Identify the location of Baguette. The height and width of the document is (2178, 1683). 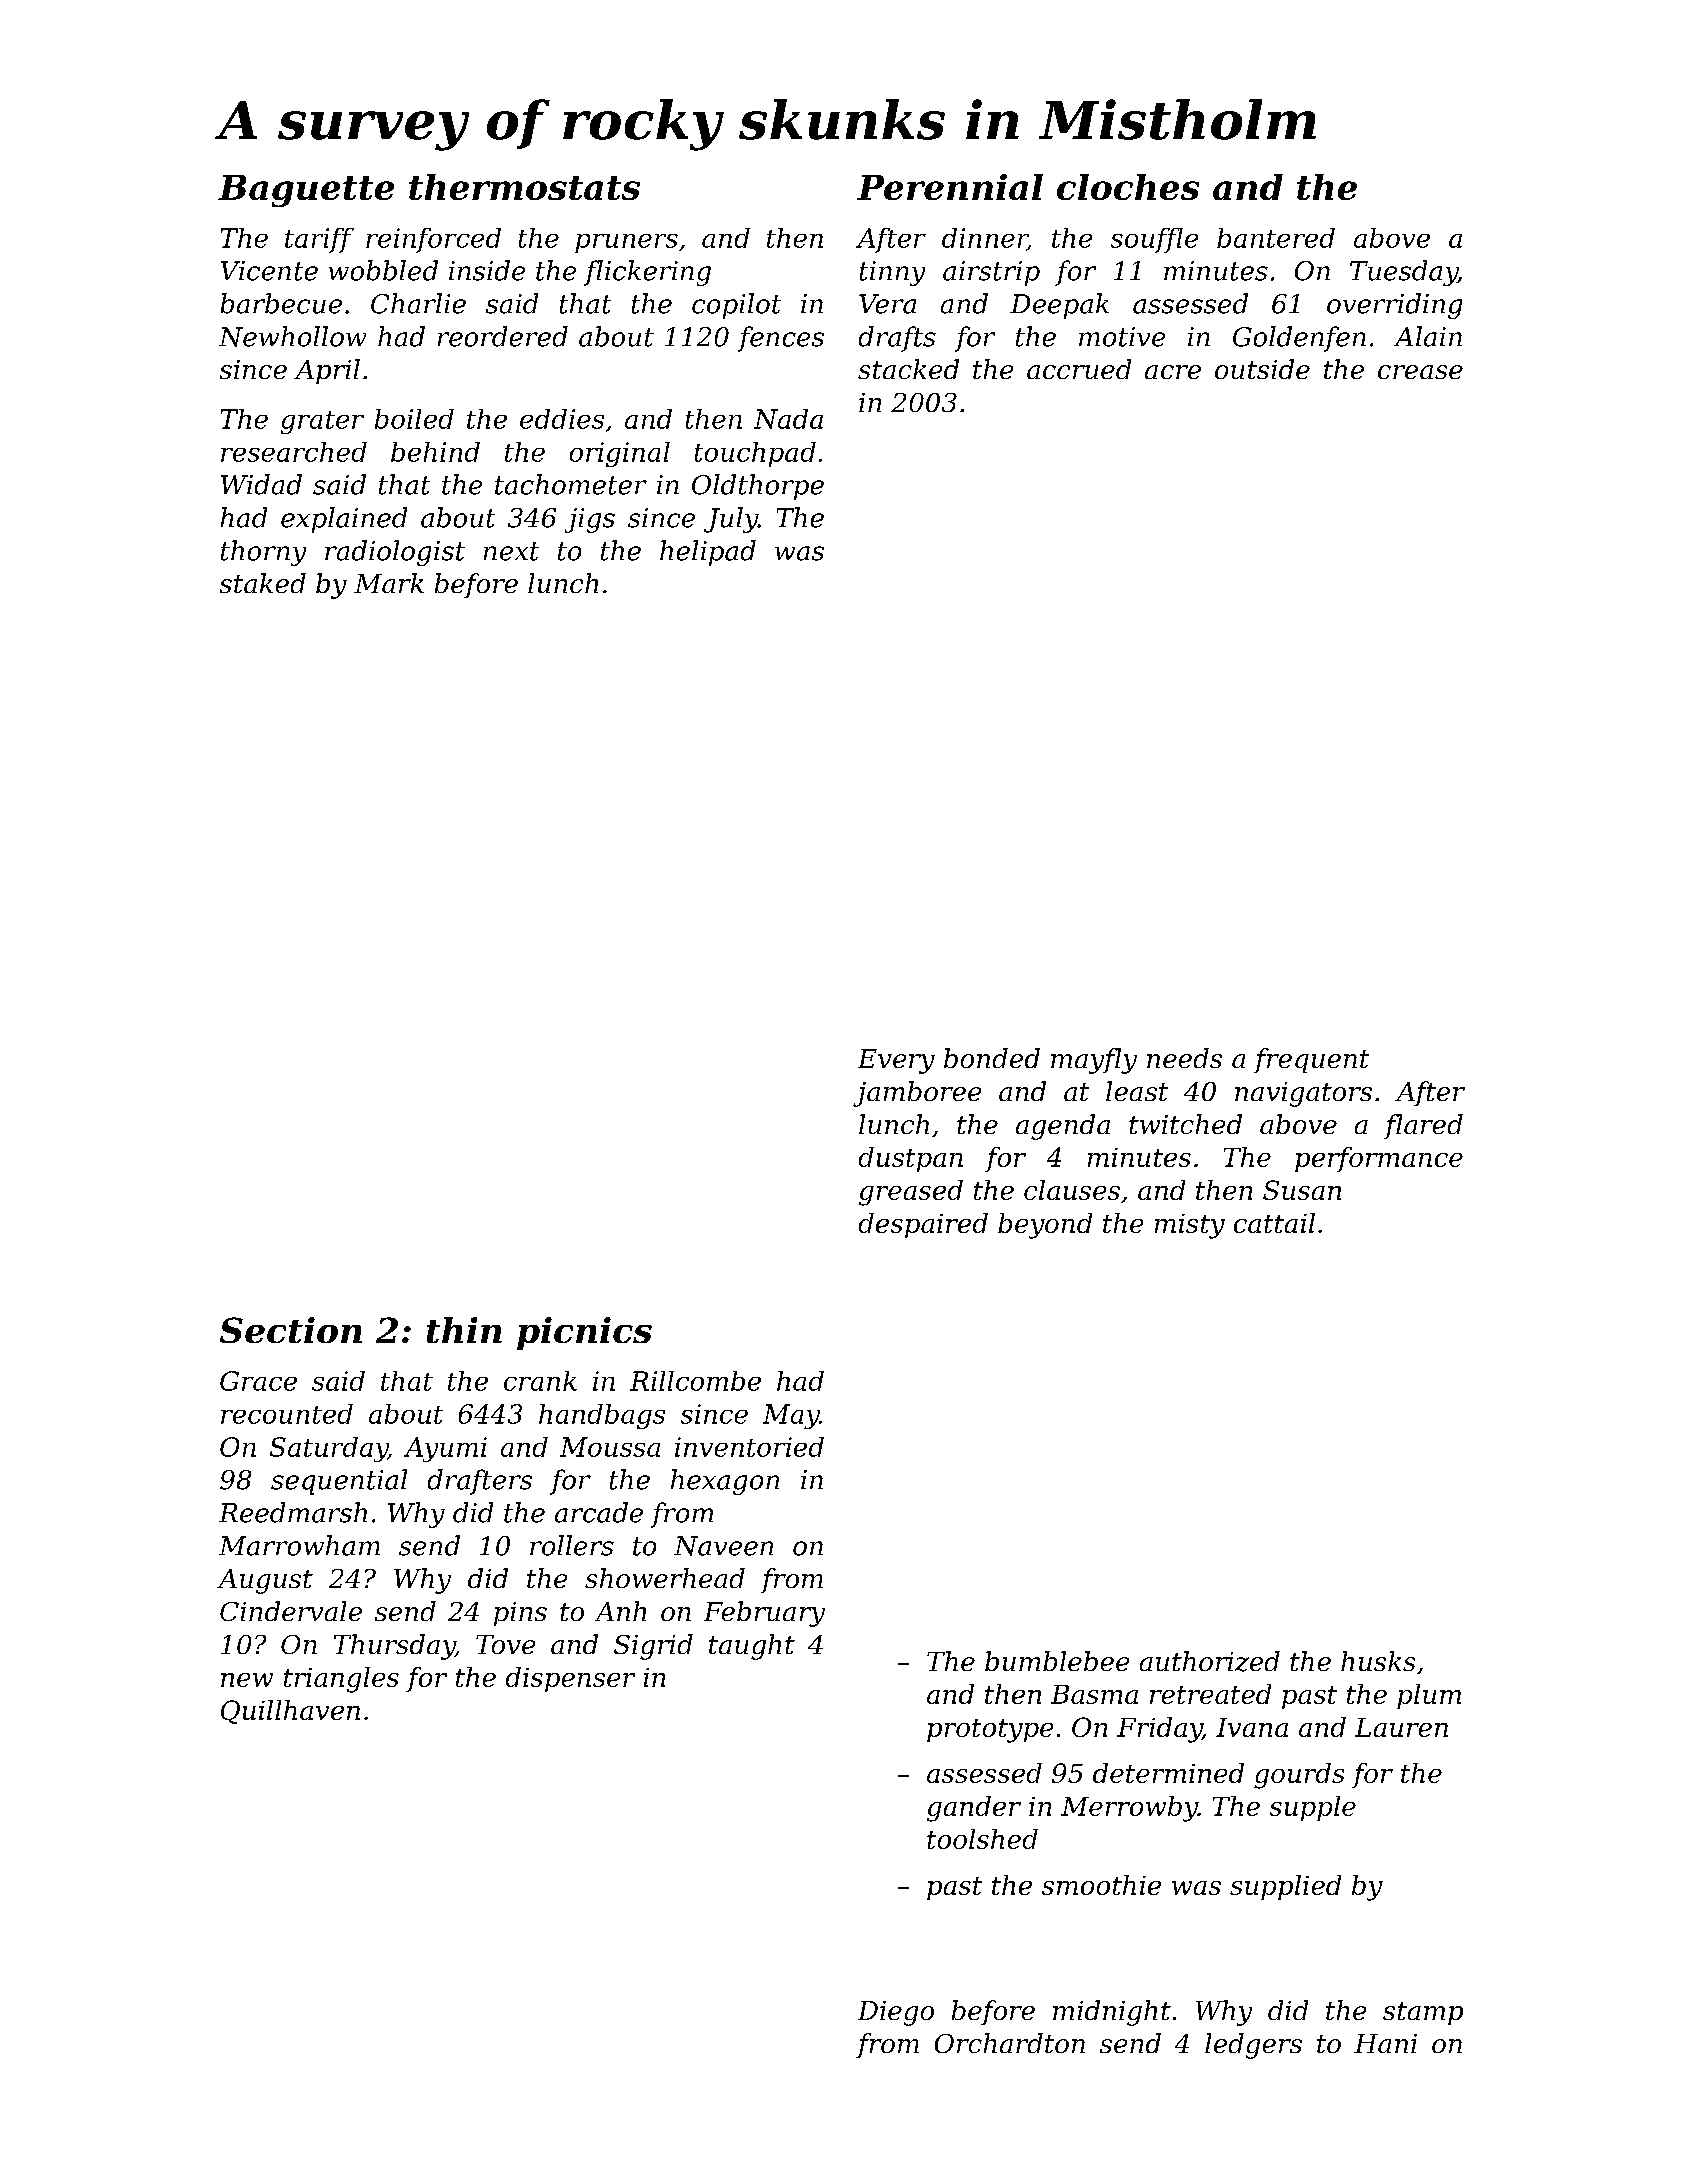
(306, 191).
